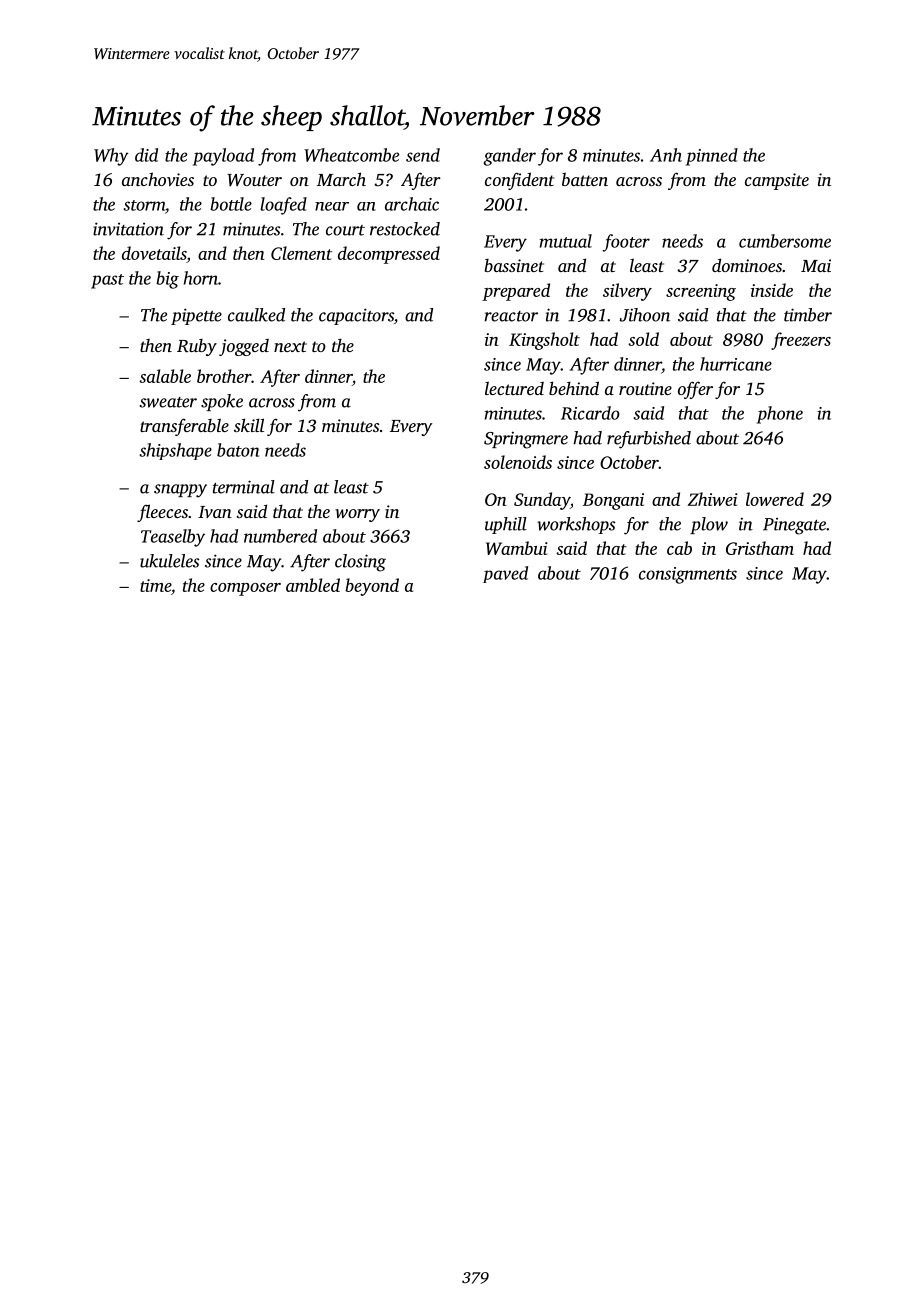 The height and width of the page is (1314, 924). Describe the element at coordinates (244, 347) in the page. I see `jogged` at that location.
